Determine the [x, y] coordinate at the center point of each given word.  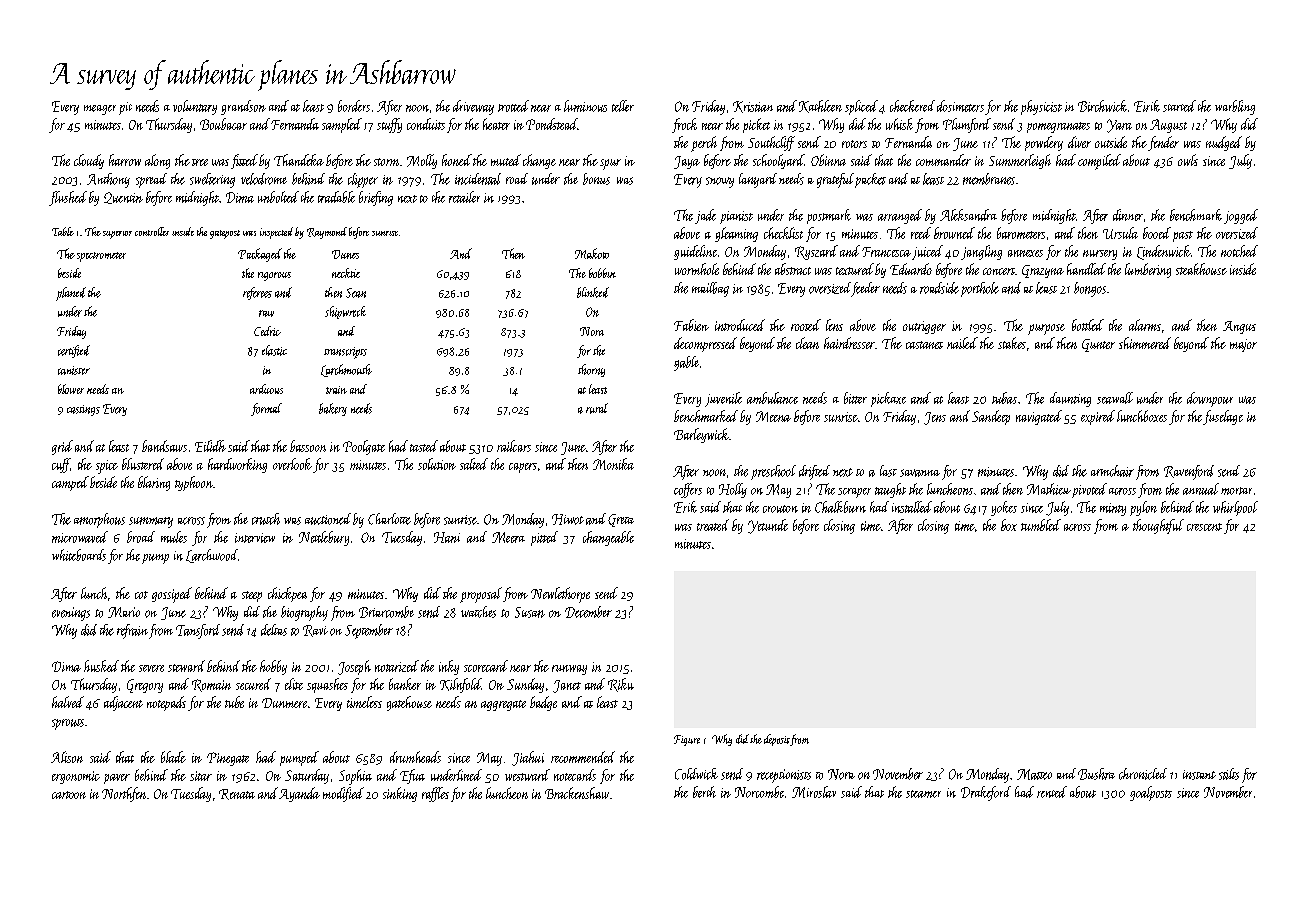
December [588, 612]
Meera [508, 537]
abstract [793, 269]
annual [1201, 489]
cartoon [69, 795]
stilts [1229, 774]
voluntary [195, 107]
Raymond [327, 233]
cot [141, 595]
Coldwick [696, 774]
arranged [900, 216]
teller [623, 106]
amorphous [99, 520]
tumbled [1041, 525]
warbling [1235, 107]
